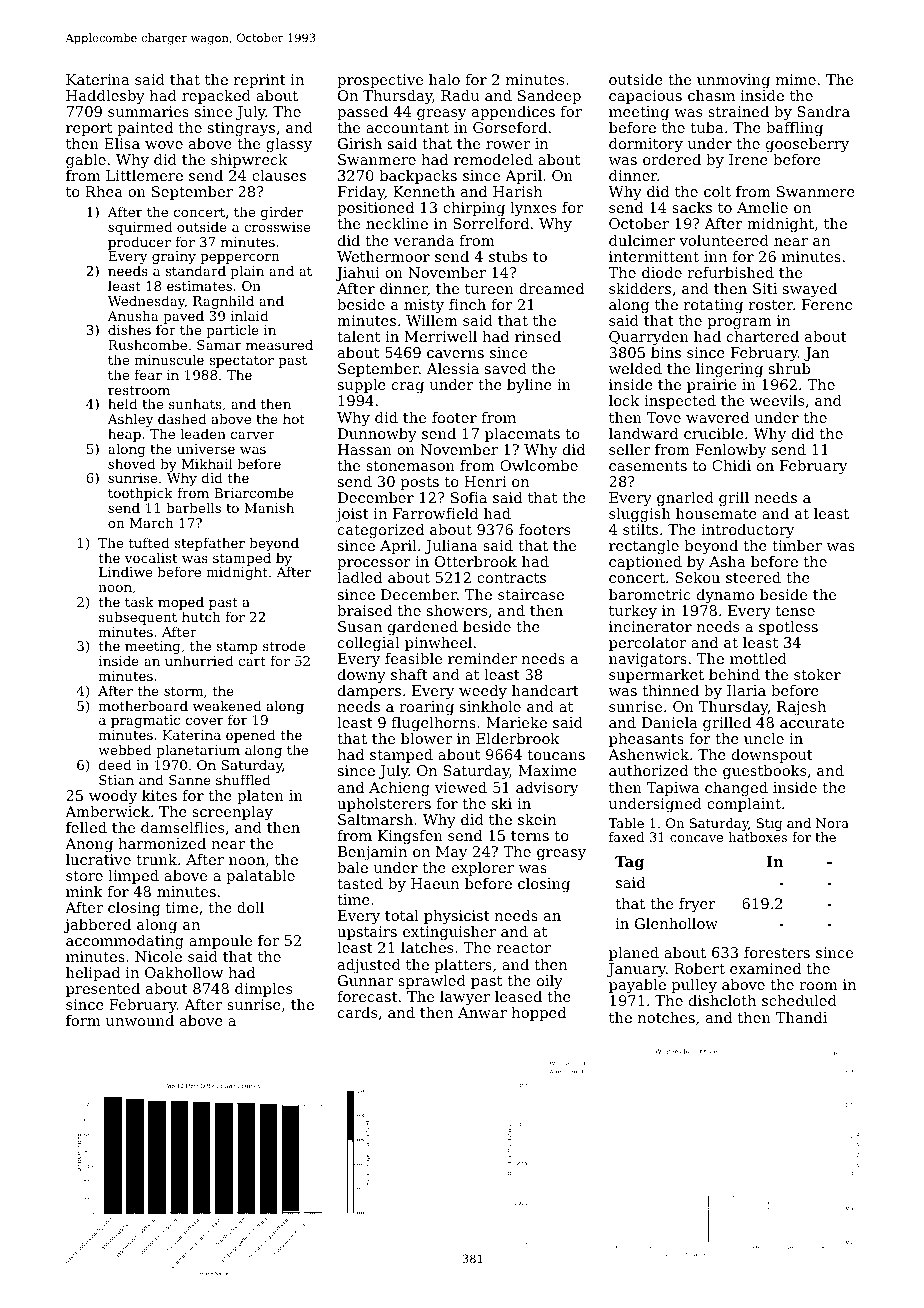 Image resolution: width=924 pixels, height=1308 pixels. I want to click on Otterbrook, so click(476, 561).
